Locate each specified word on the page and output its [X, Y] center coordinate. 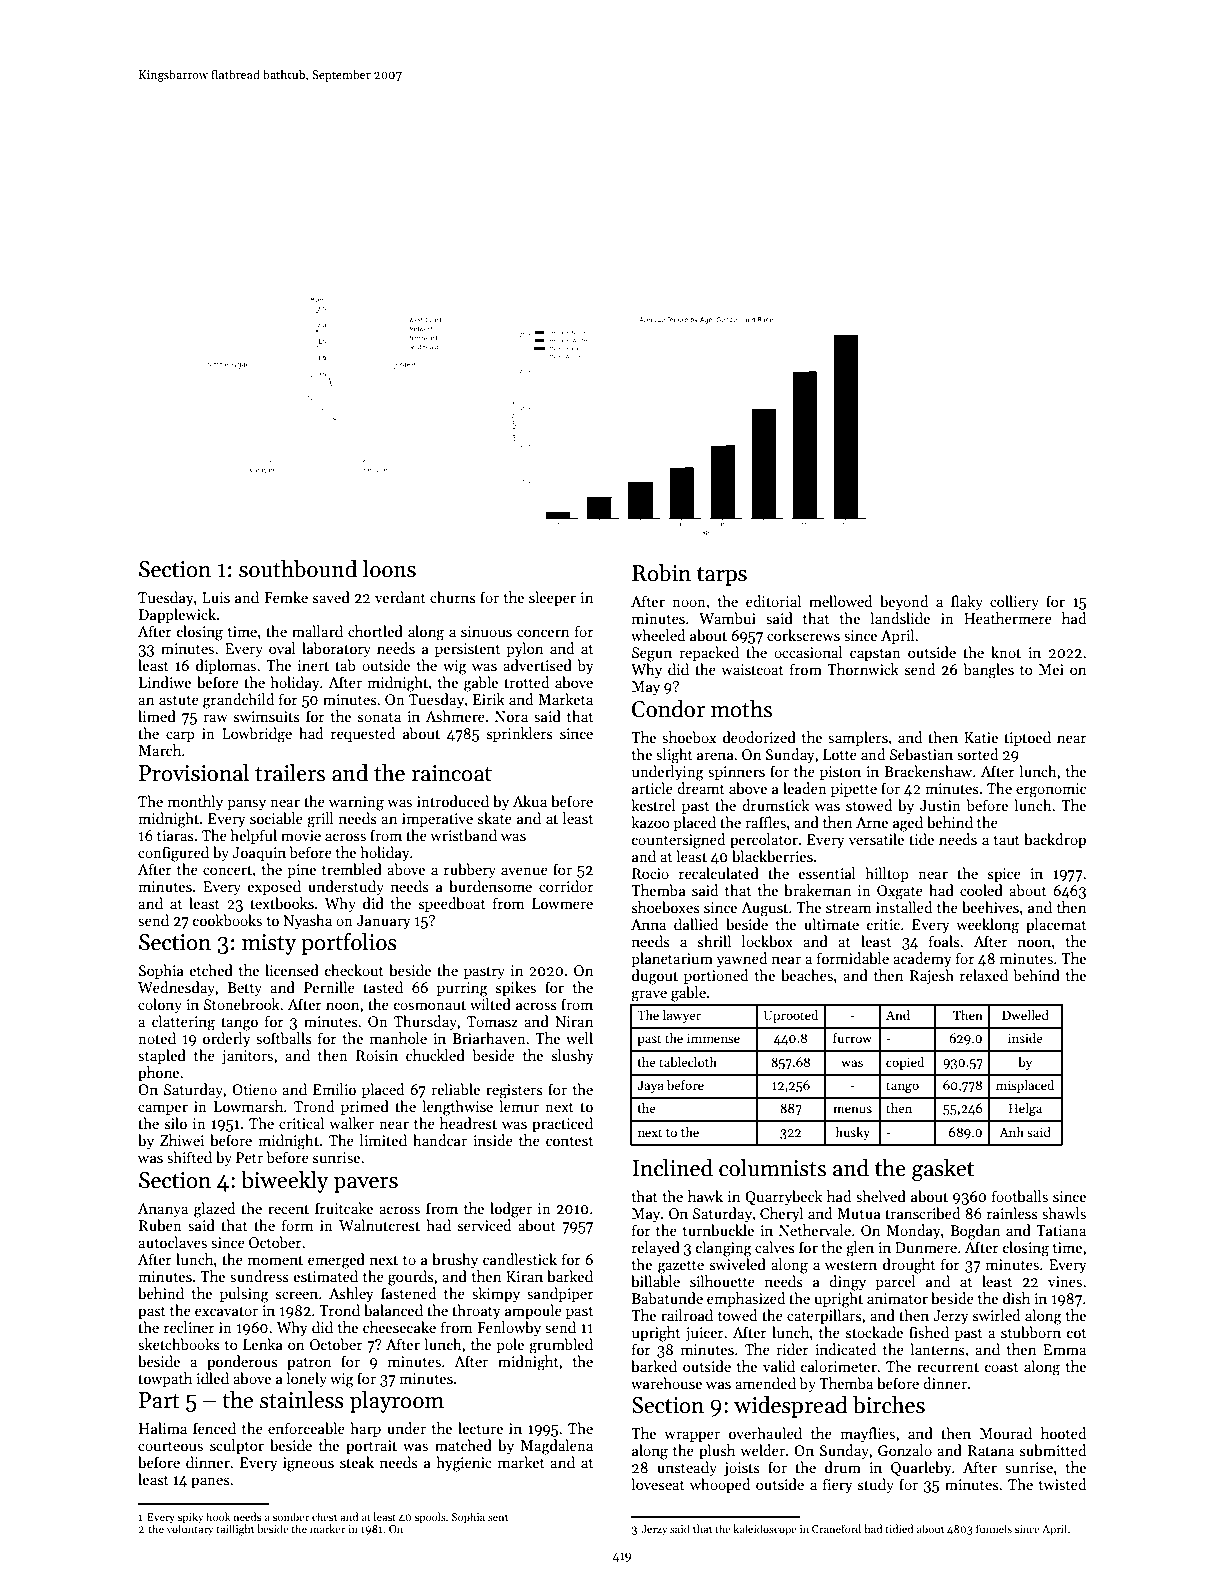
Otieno [254, 1089]
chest [324, 1516]
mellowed [840, 601]
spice [1004, 875]
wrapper [692, 1436]
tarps [722, 576]
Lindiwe [165, 682]
